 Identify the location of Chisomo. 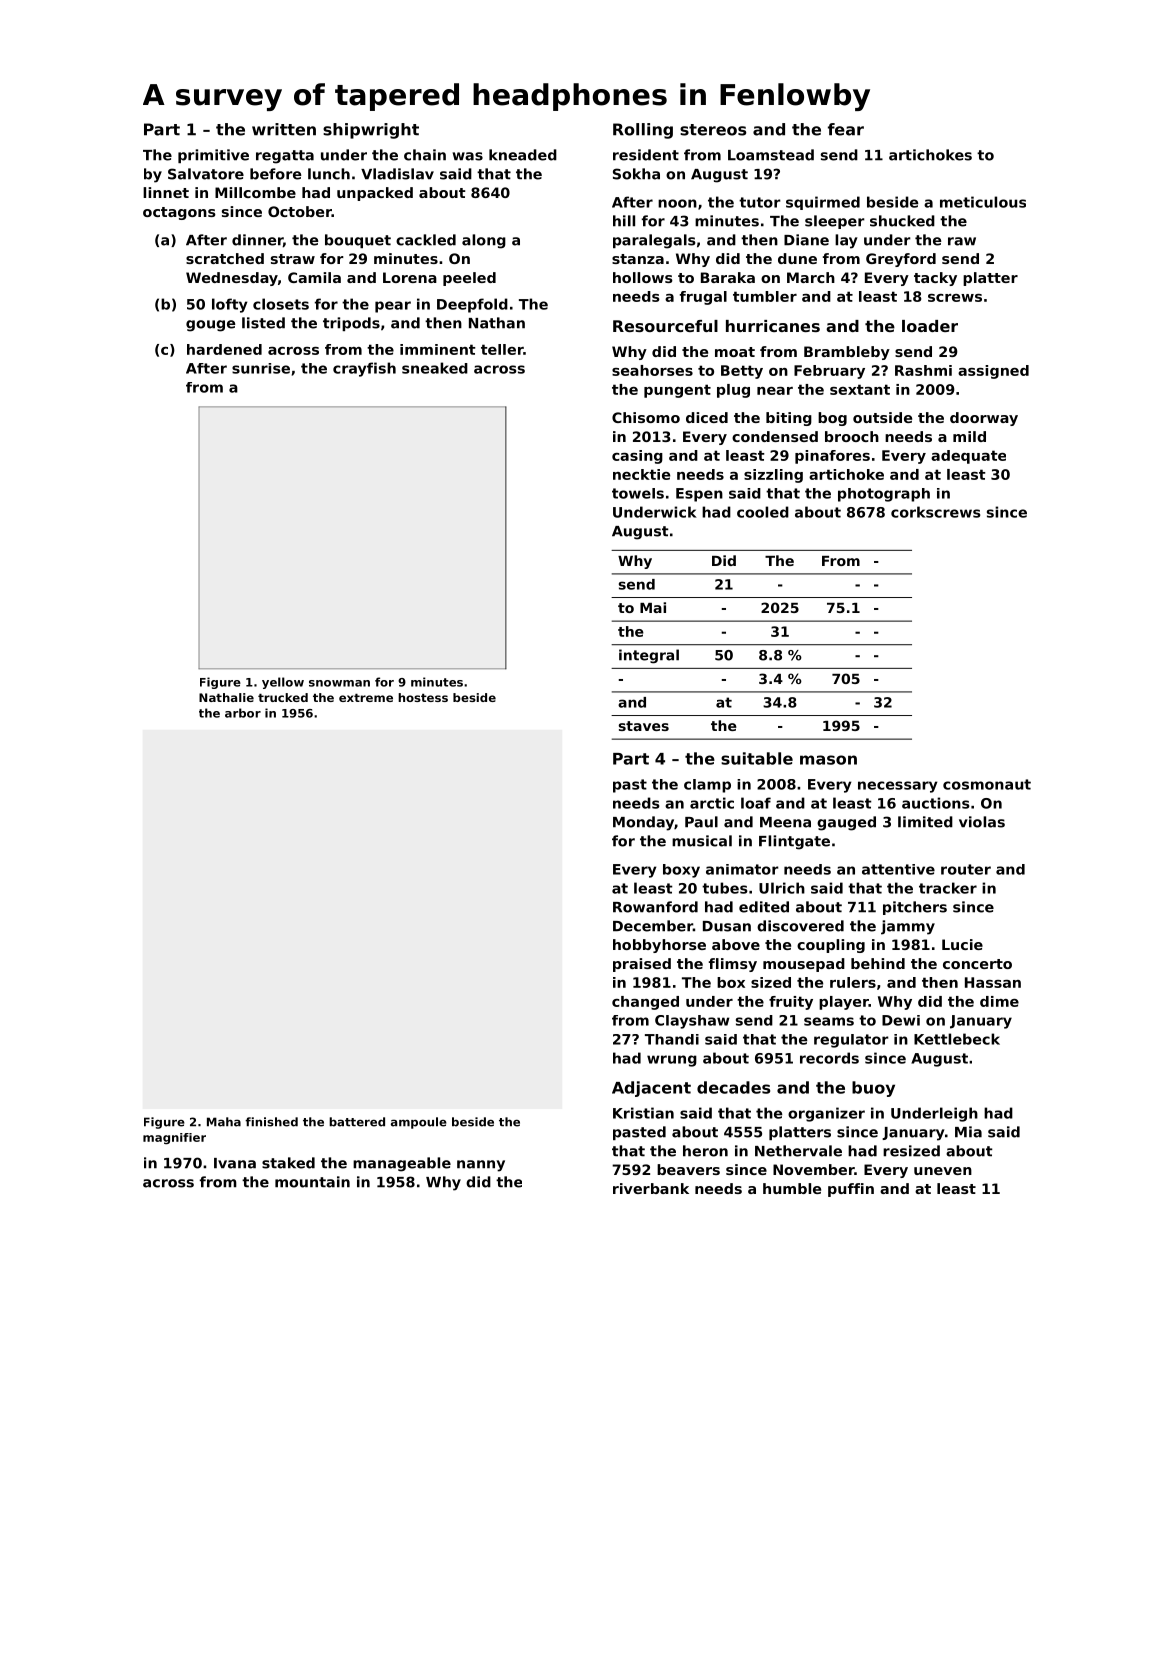
(646, 417).
